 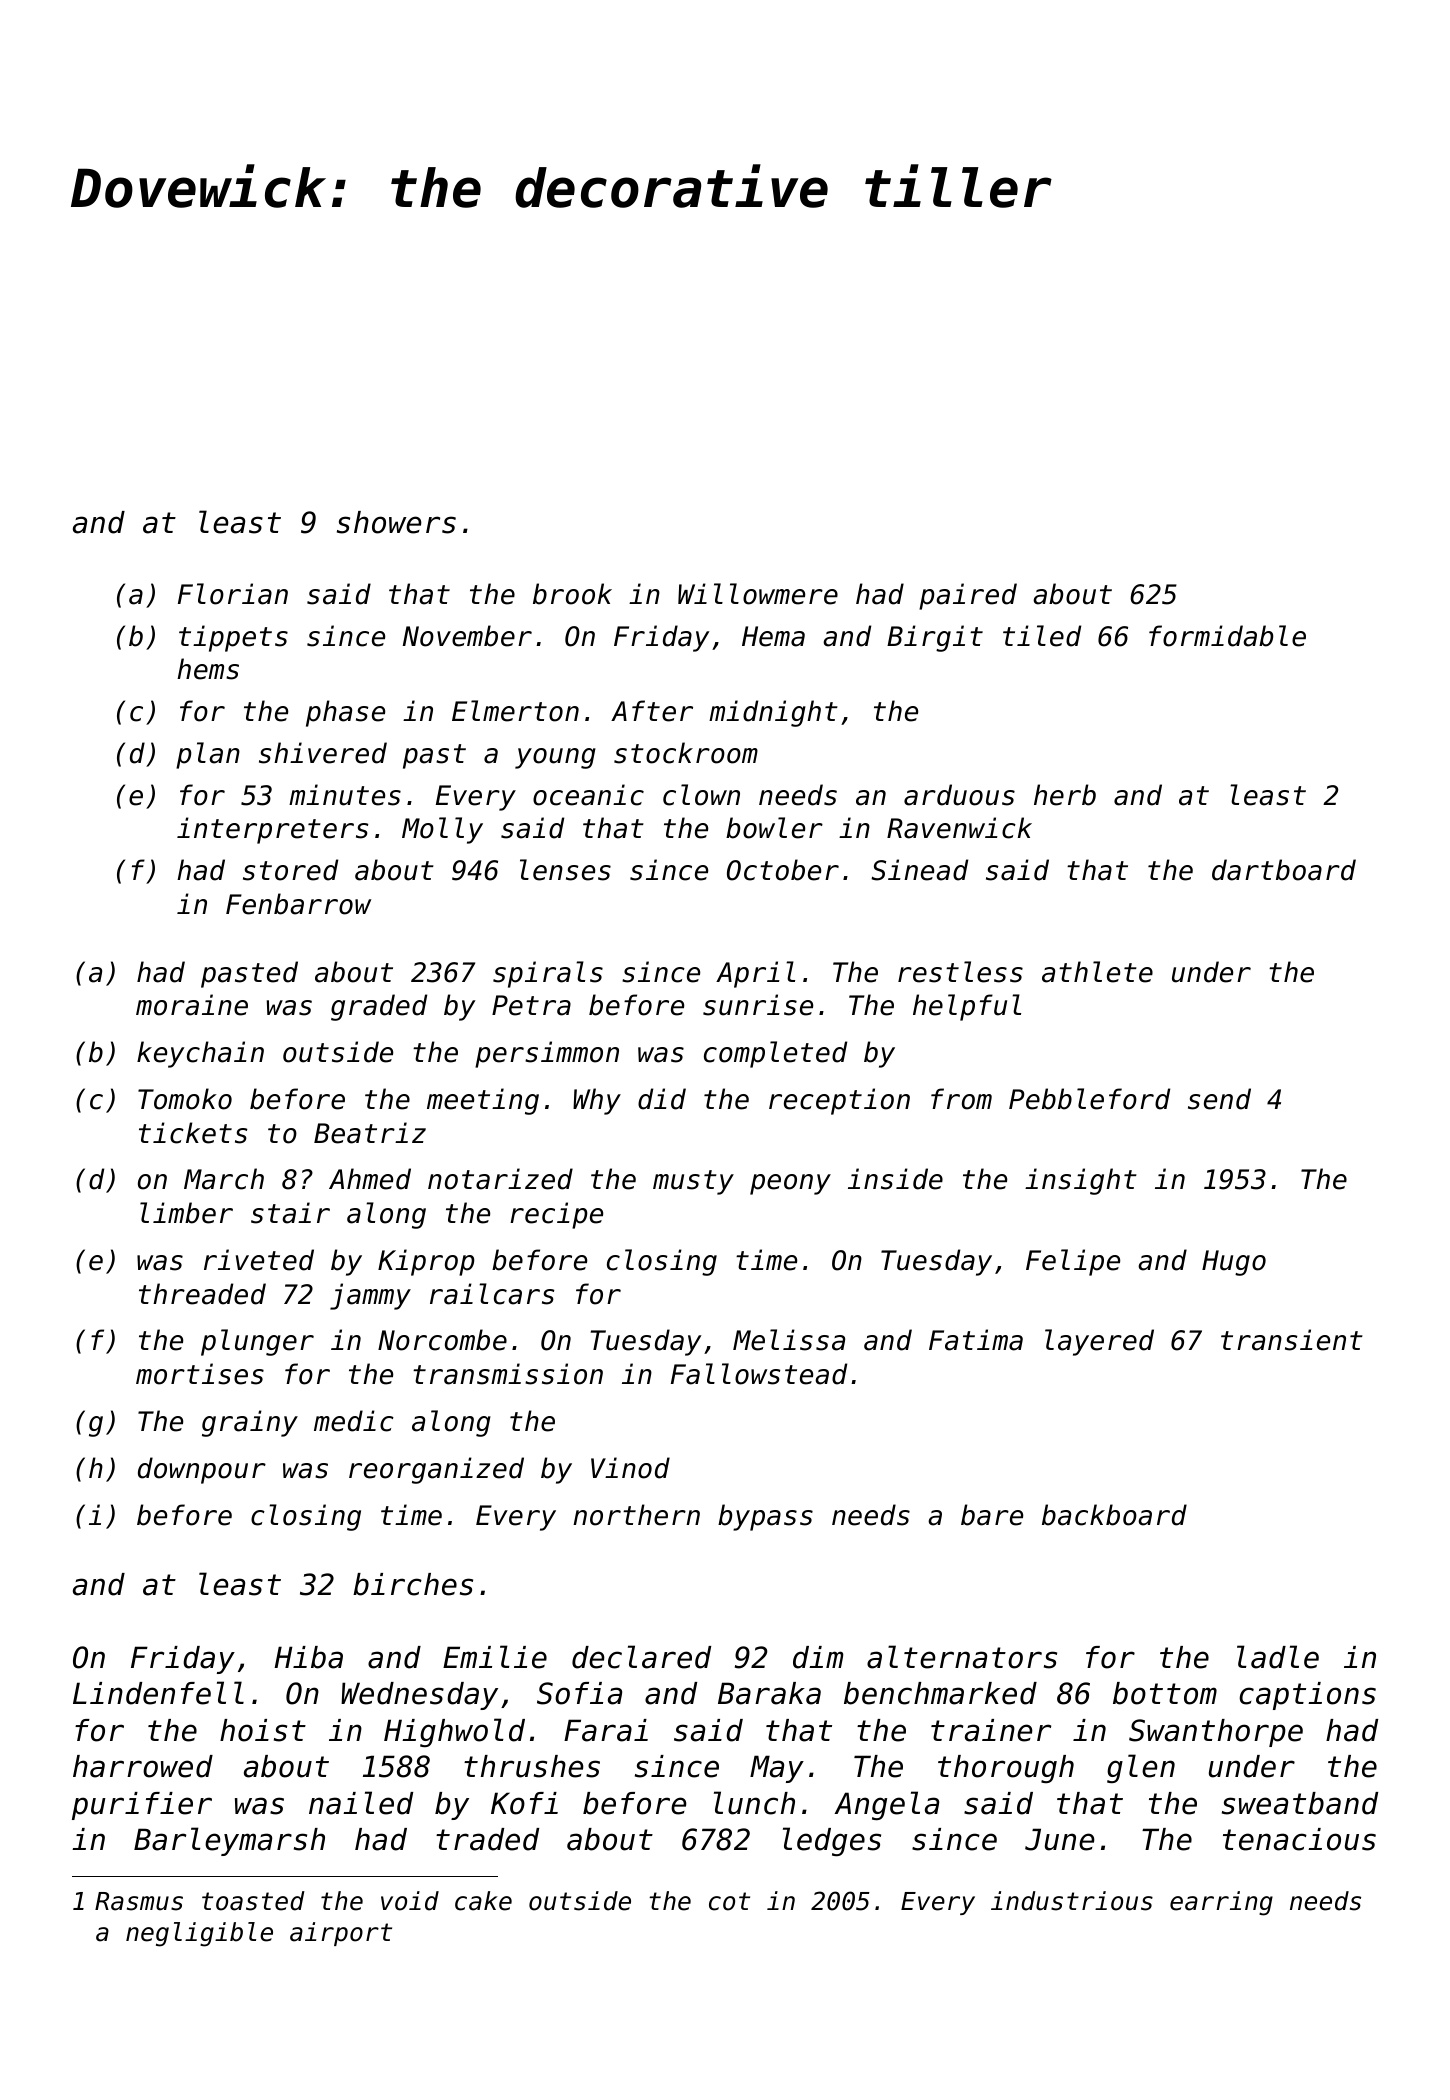 I want to click on northern, so click(x=636, y=1515).
